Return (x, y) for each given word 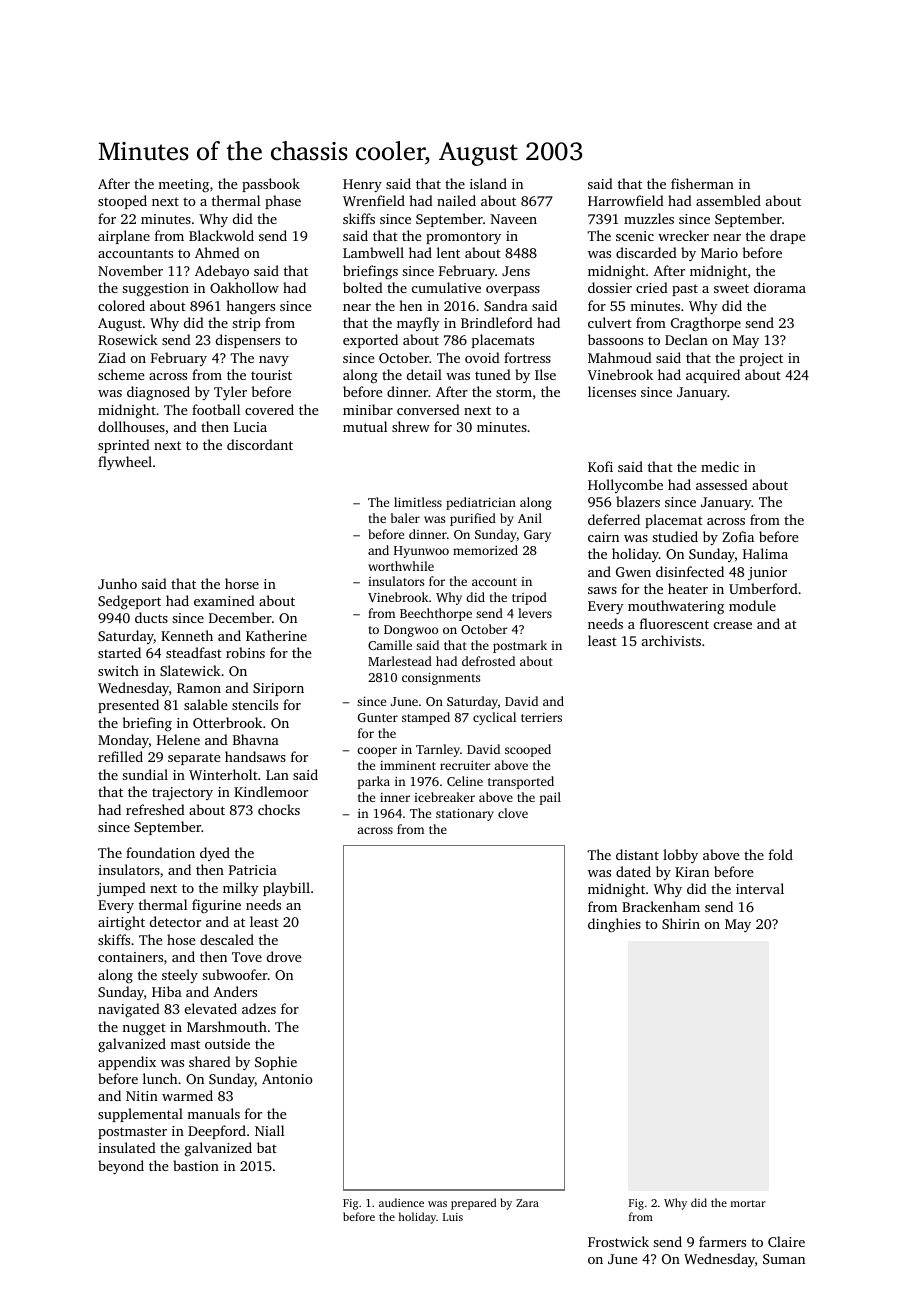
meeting (183, 185)
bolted (363, 287)
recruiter (465, 765)
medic (720, 466)
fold (781, 854)
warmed (187, 1095)
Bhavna (256, 739)
